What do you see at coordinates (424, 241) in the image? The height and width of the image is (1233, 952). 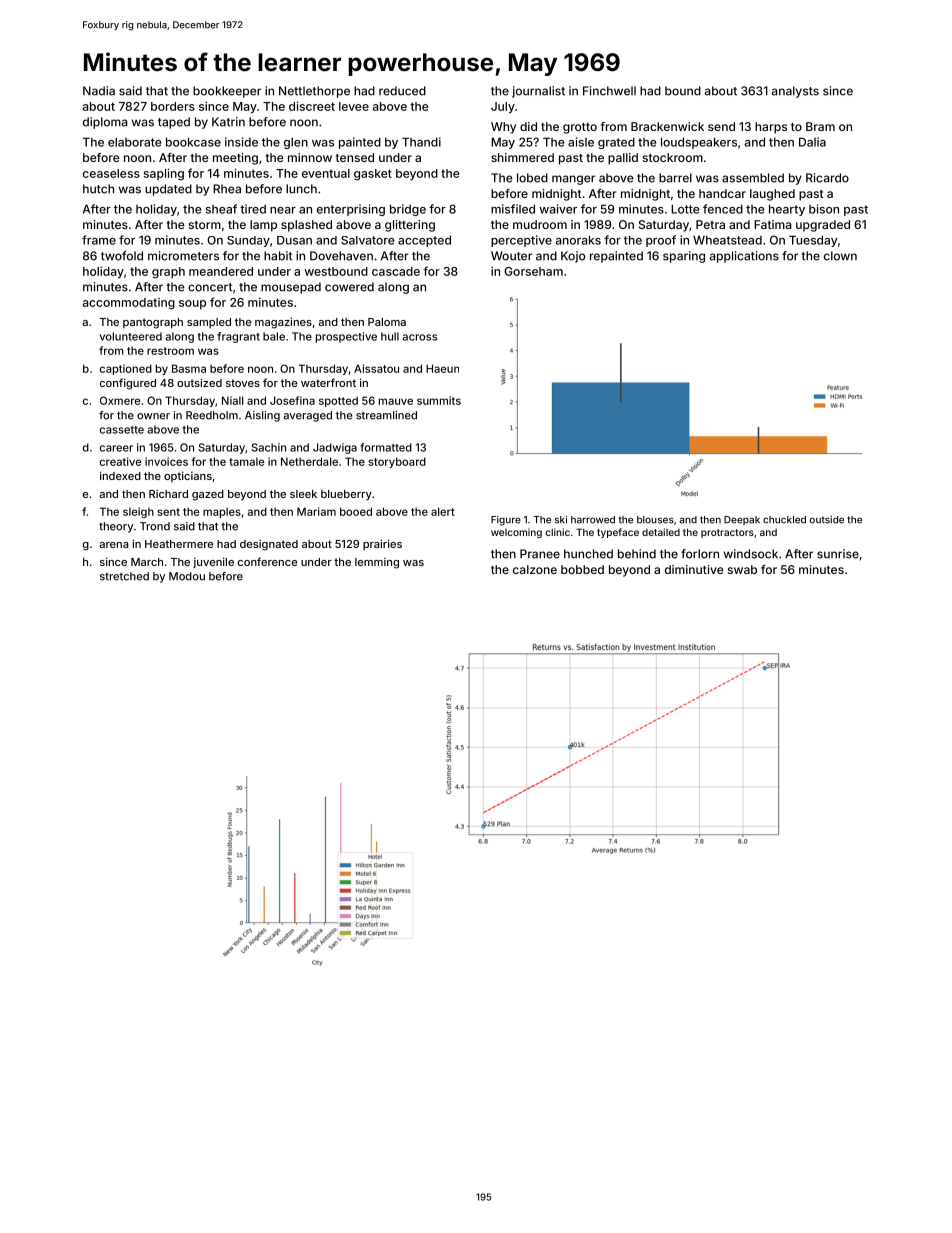 I see `accepted` at bounding box center [424, 241].
